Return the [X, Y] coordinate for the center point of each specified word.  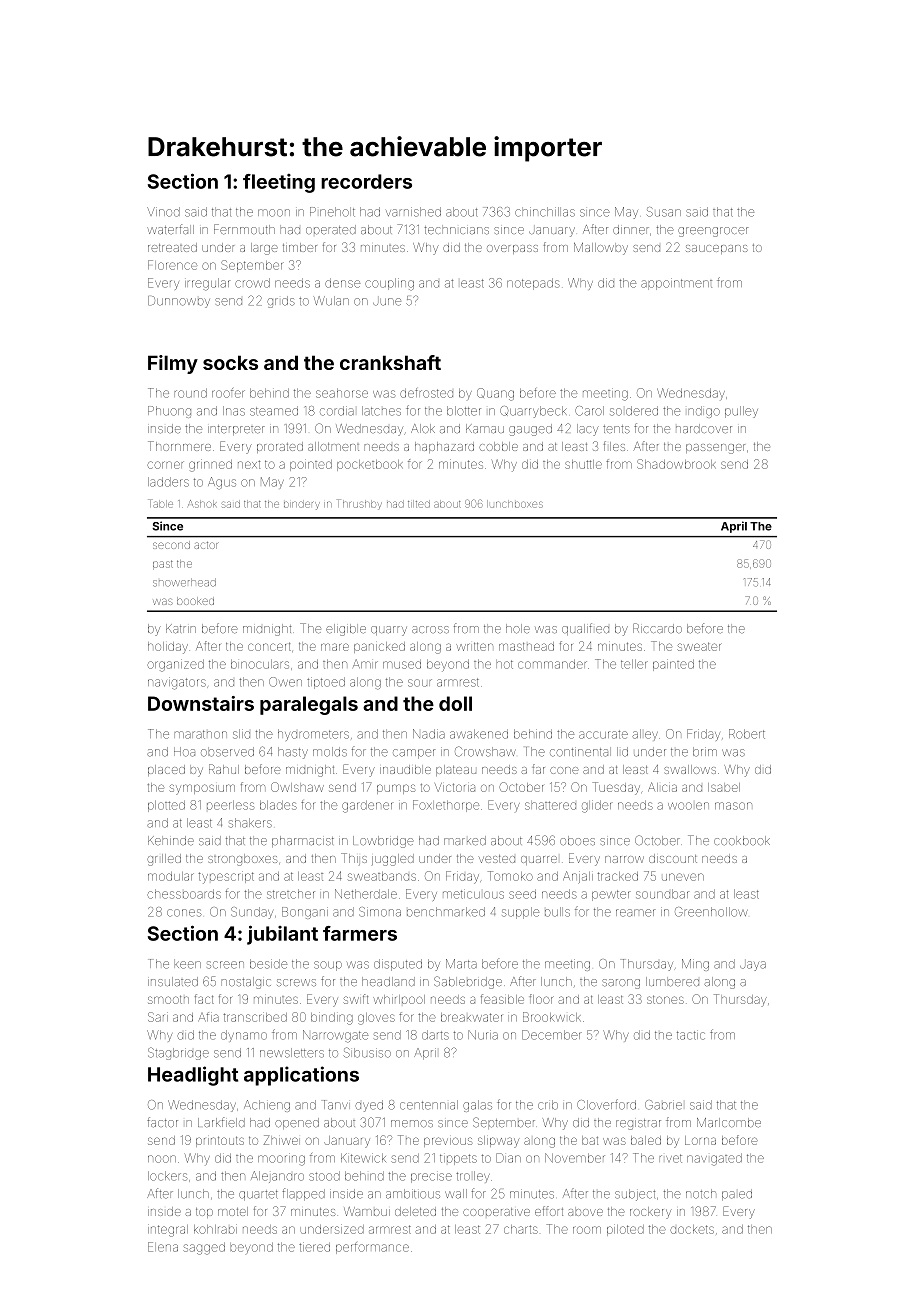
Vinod [163, 212]
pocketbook [369, 465]
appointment [676, 284]
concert [269, 646]
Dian [508, 1158]
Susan [664, 212]
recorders [366, 181]
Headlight [193, 1076]
